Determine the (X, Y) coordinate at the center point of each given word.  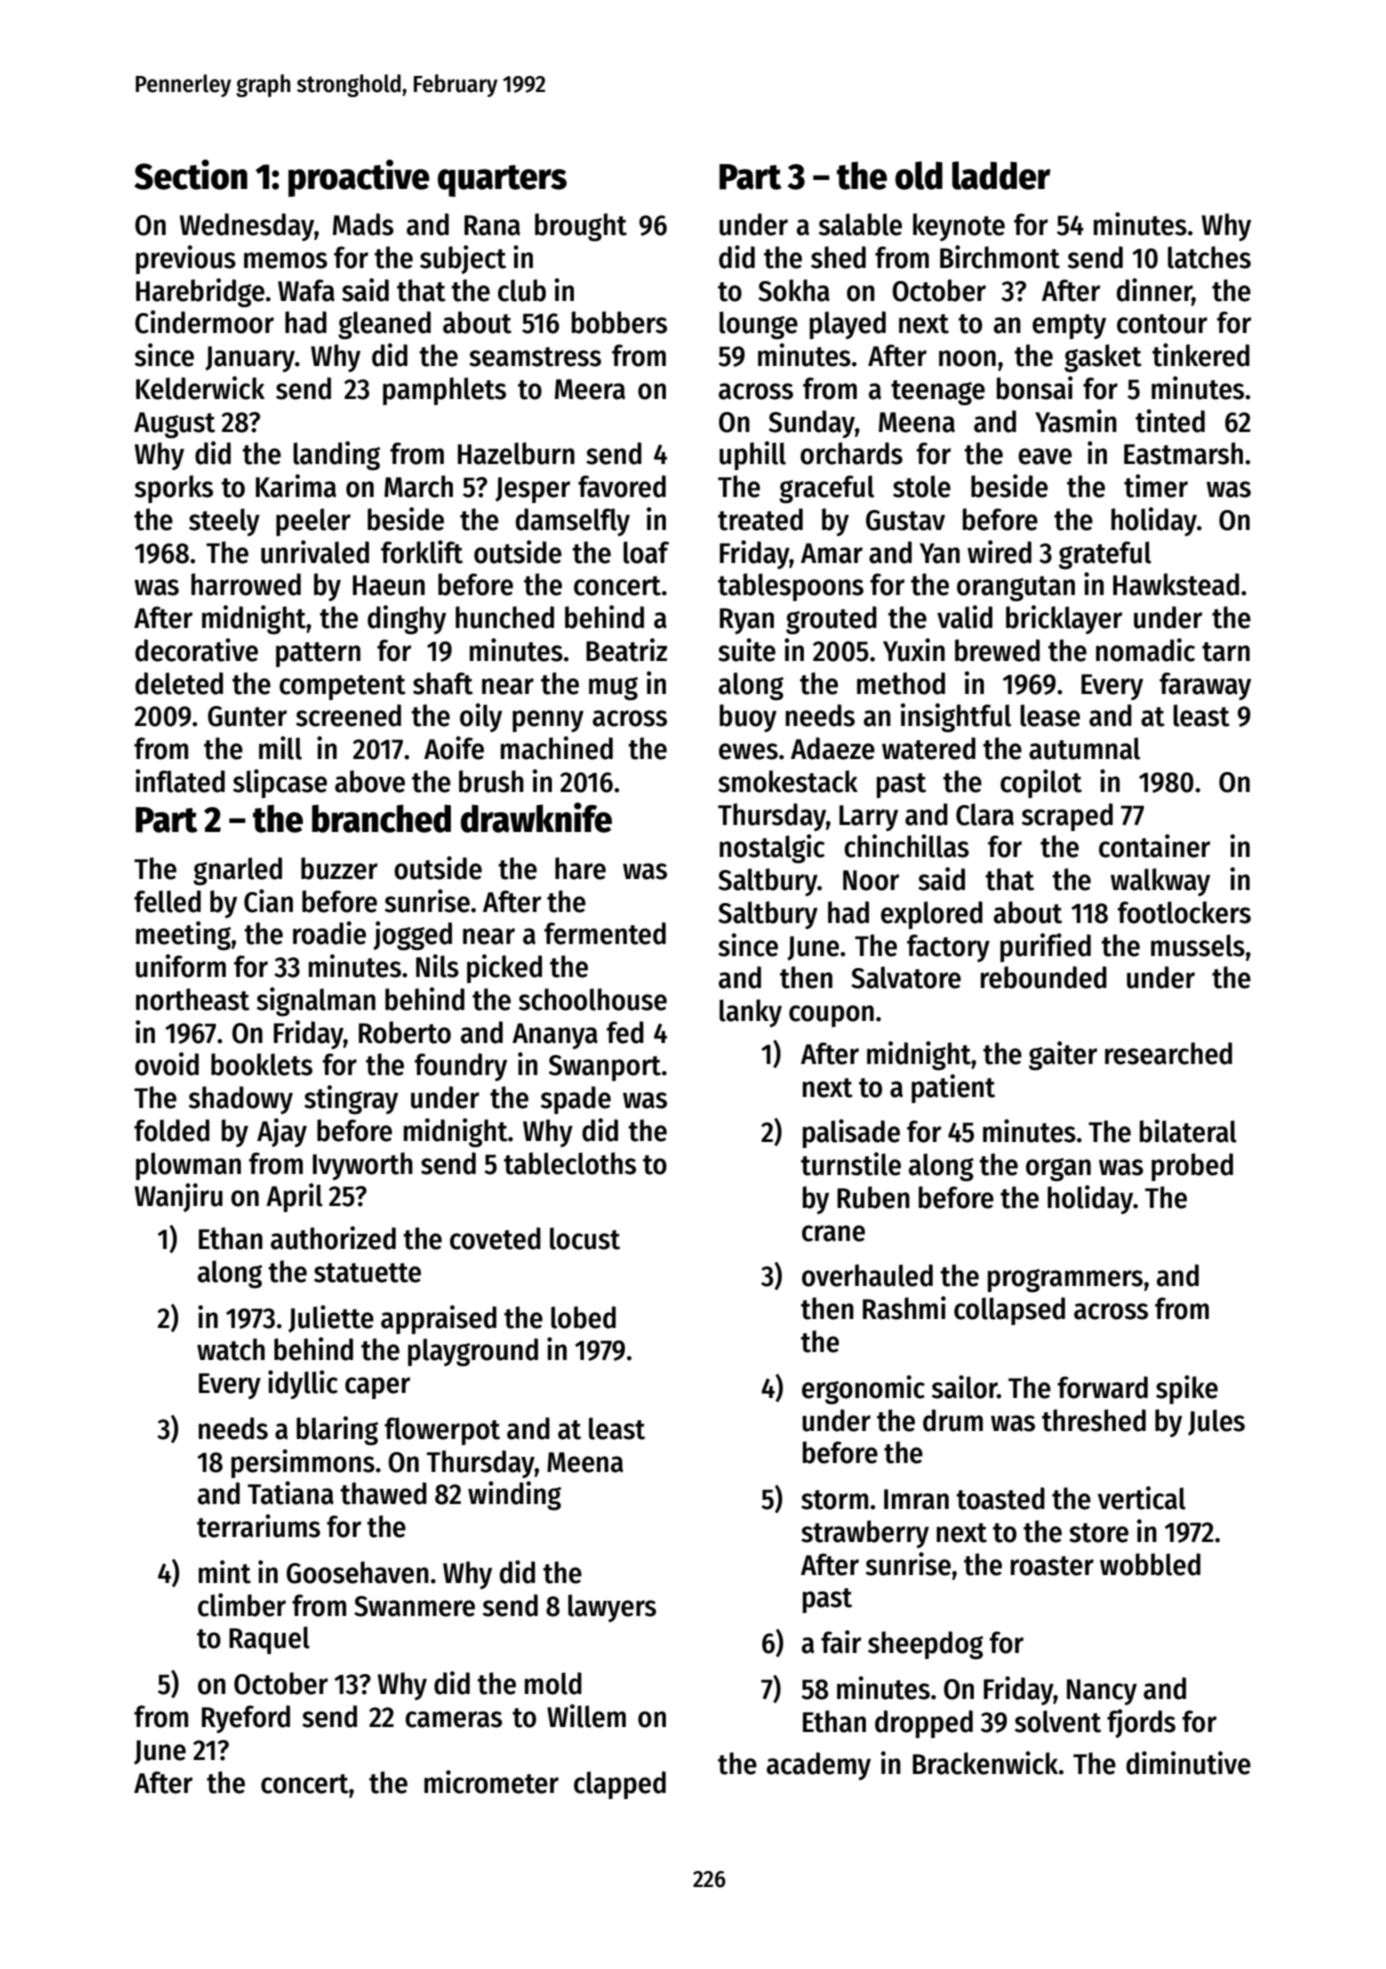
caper (377, 1388)
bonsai (1035, 388)
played (848, 325)
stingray (351, 1100)
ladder (1001, 175)
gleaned (384, 325)
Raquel (269, 1640)
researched (1168, 1053)
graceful (826, 489)
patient (953, 1088)
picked (504, 968)
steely (224, 522)
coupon (831, 1016)
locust (585, 1238)
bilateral (1188, 1131)
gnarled (237, 871)
